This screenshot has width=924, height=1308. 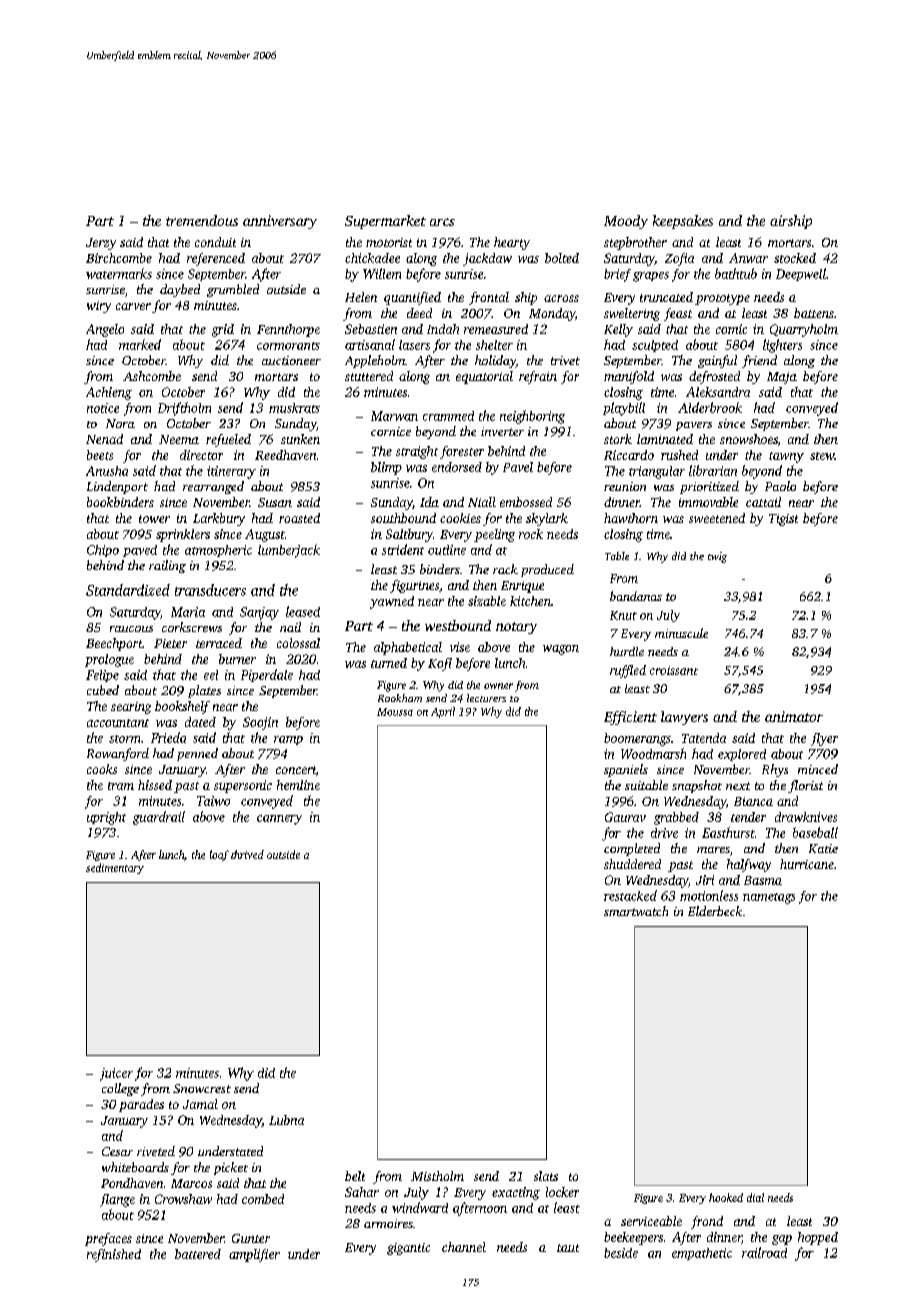 I want to click on watermarks, so click(x=119, y=273).
